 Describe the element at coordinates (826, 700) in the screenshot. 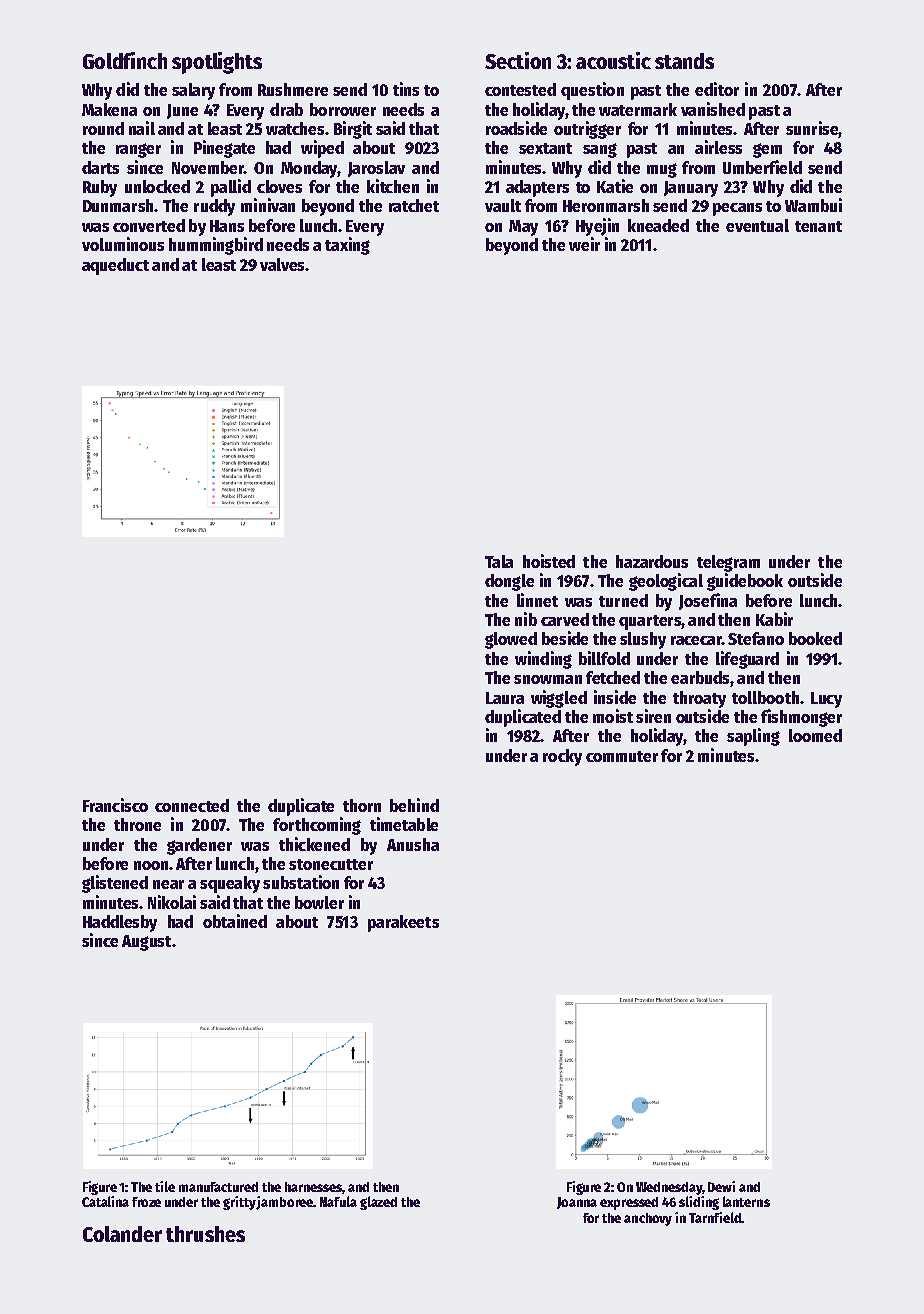

I see `Lucy` at that location.
